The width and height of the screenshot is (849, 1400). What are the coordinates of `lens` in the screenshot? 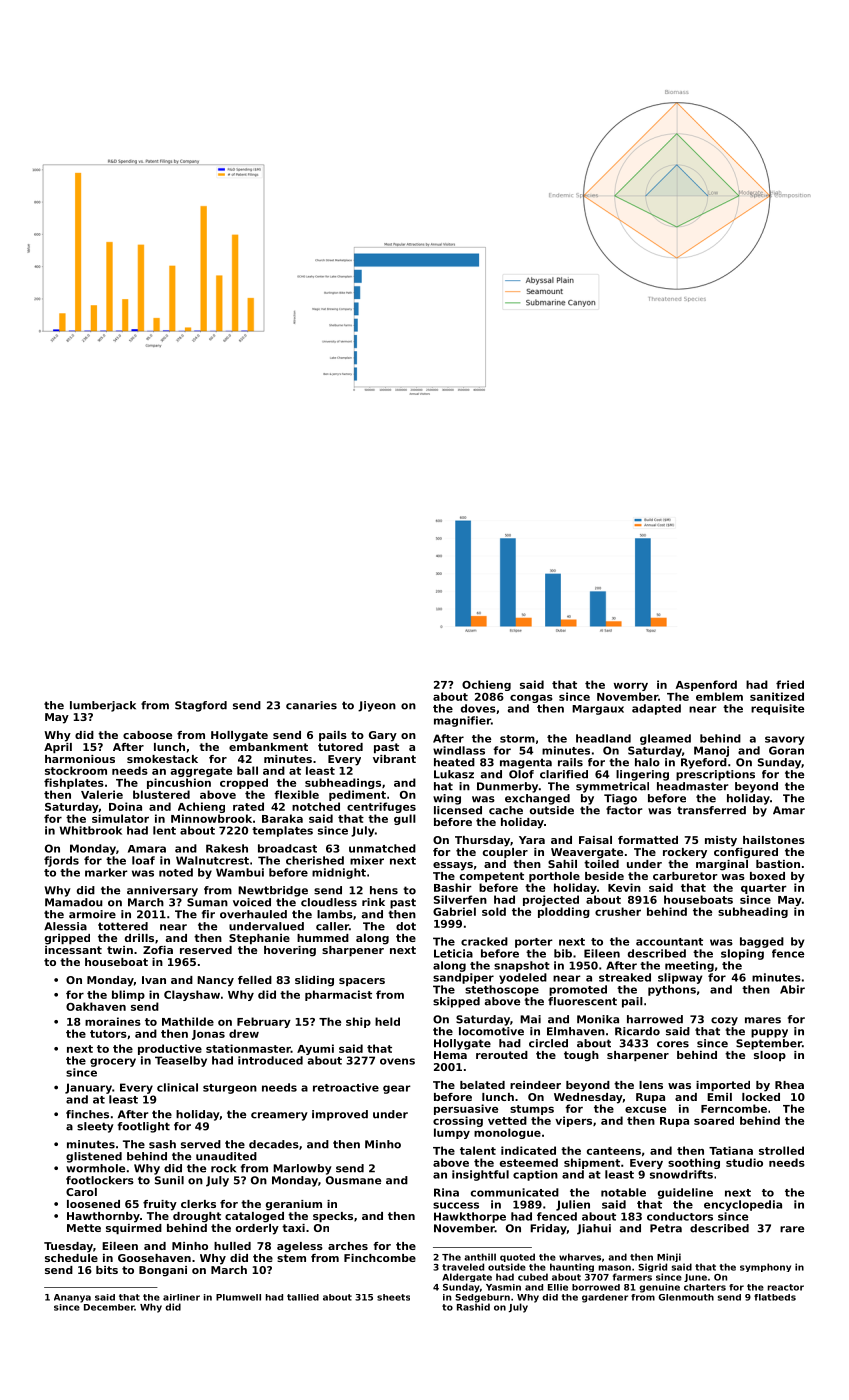 It's located at (651, 1085).
